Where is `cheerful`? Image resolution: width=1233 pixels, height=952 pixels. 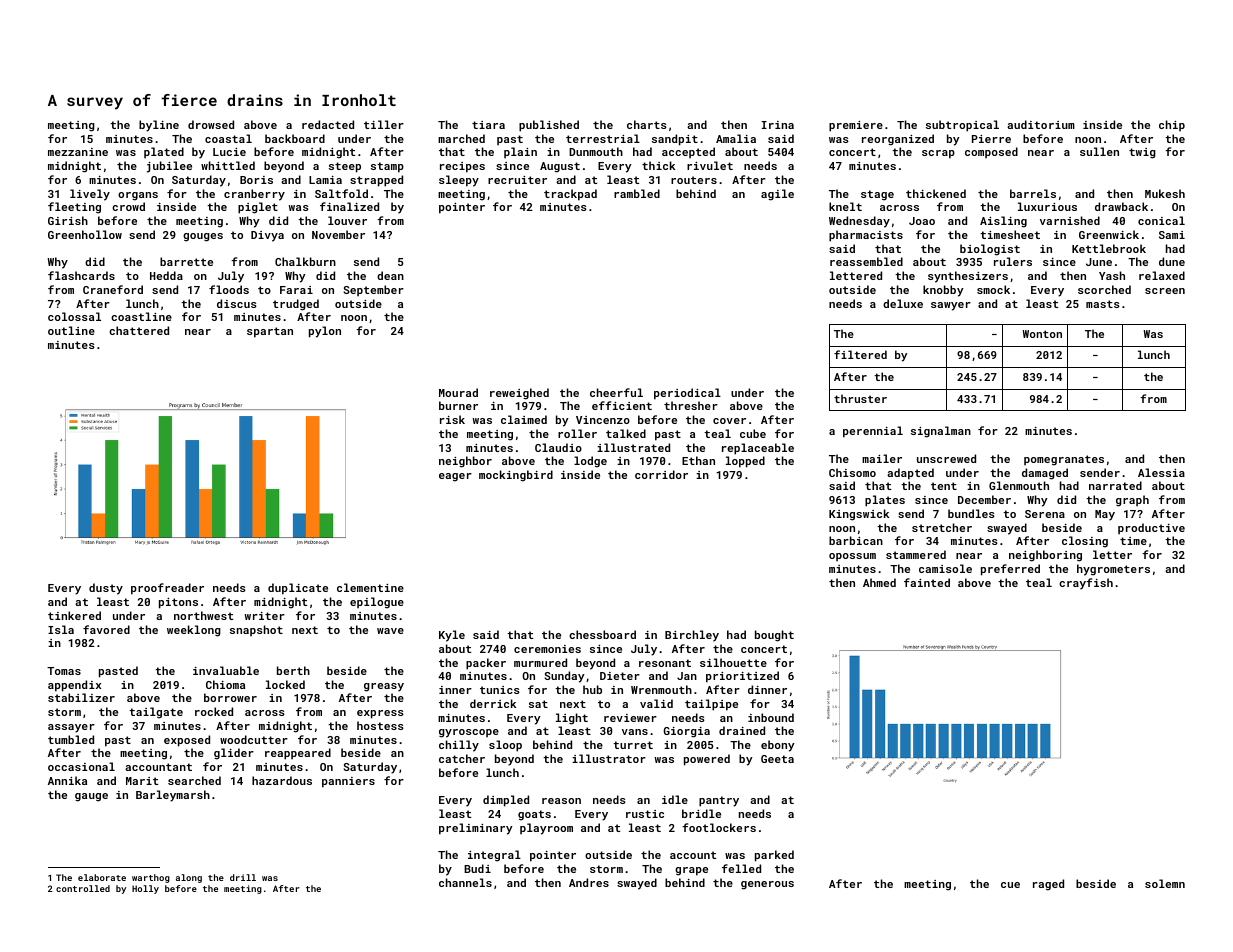
cheerful is located at coordinates (616, 392).
